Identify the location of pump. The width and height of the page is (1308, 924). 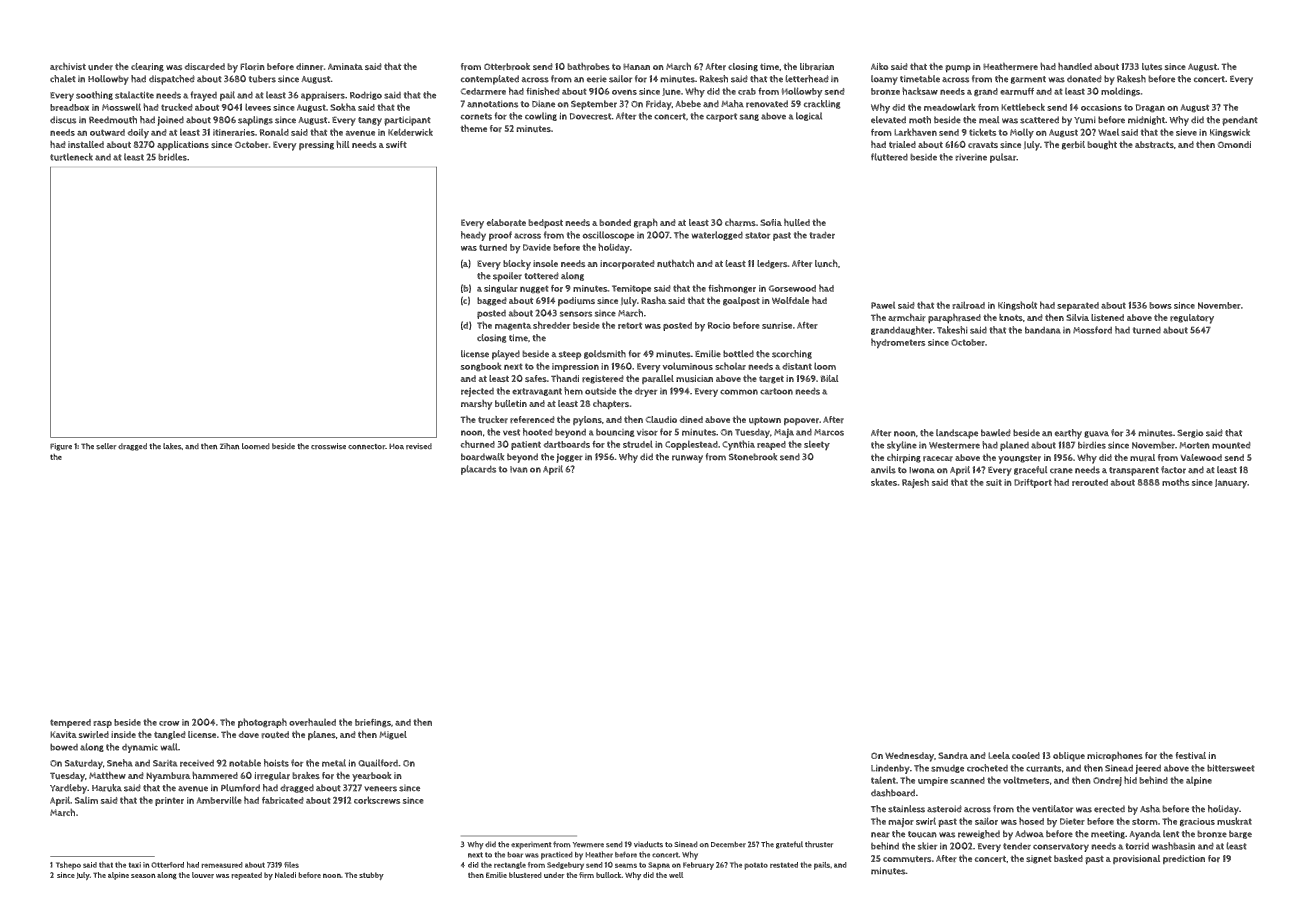
(958, 69).
